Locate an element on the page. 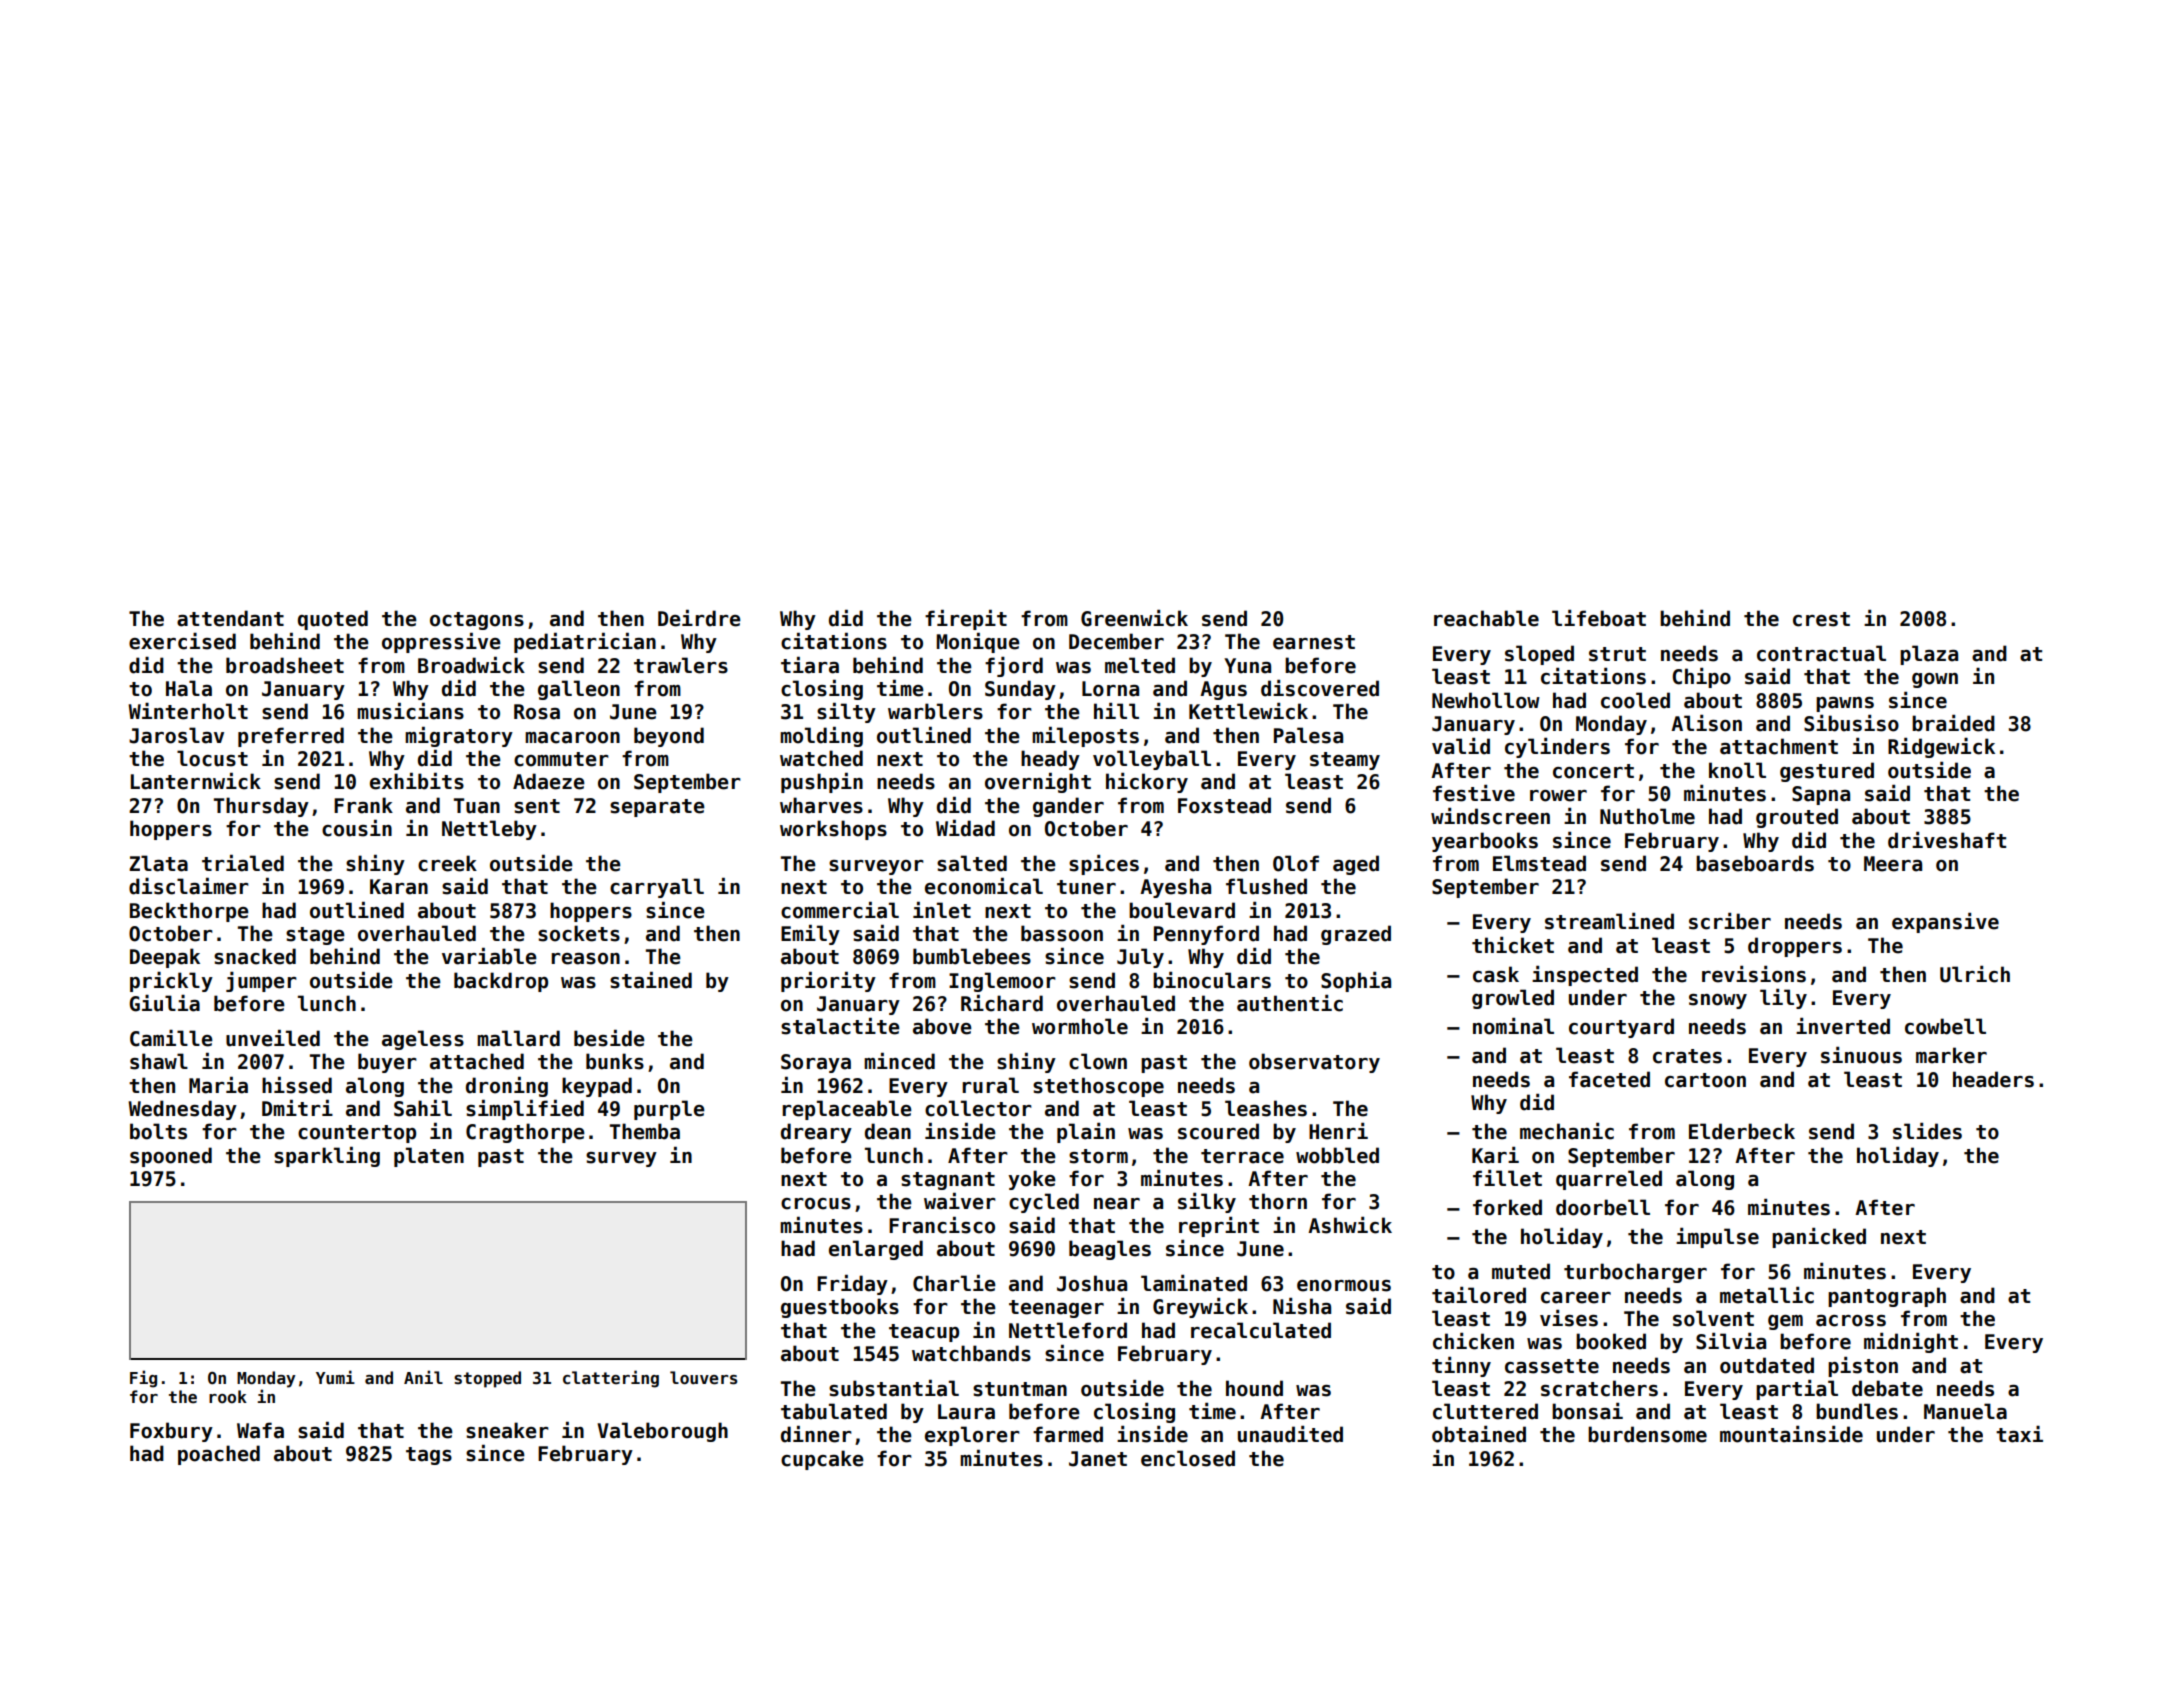 The image size is (2178, 1683). observatory is located at coordinates (1314, 1063).
